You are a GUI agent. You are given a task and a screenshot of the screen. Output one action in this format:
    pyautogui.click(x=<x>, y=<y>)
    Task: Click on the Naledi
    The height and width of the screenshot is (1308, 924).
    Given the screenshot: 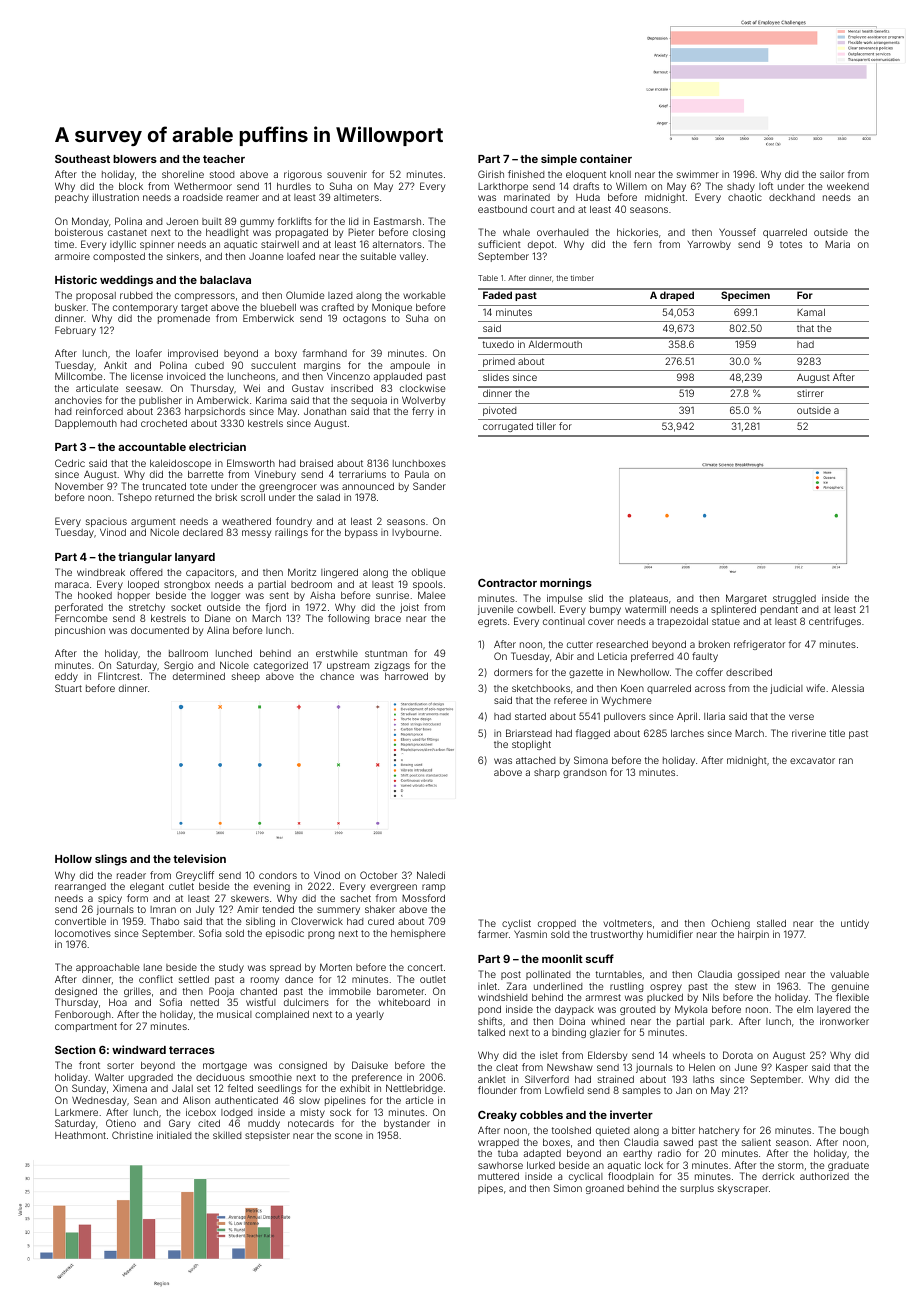 What is the action you would take?
    pyautogui.click(x=431, y=875)
